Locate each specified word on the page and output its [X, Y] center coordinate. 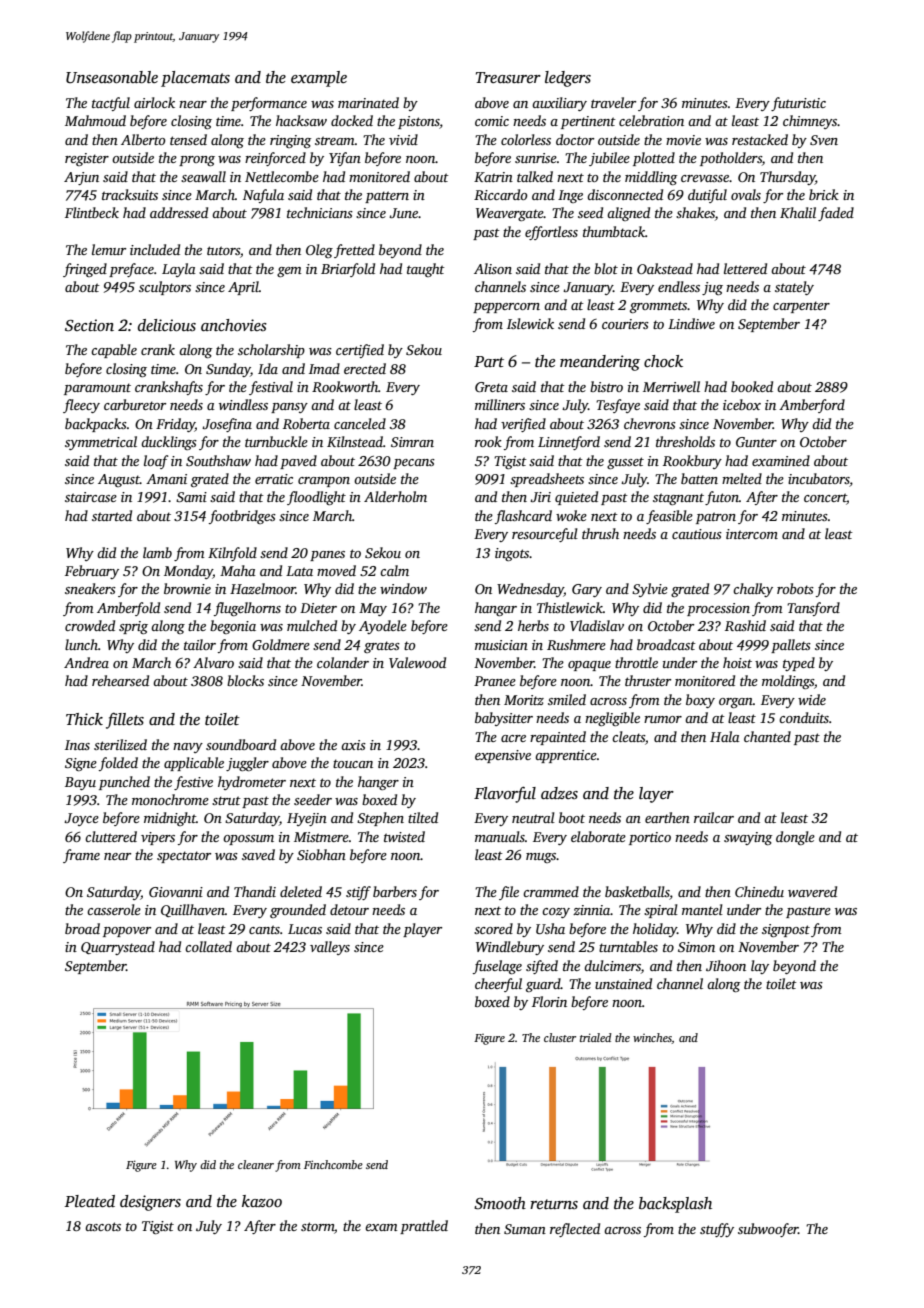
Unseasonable [112, 77]
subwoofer [768, 1230]
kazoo [262, 1201]
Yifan [345, 159]
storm [318, 1228]
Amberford [812, 406]
